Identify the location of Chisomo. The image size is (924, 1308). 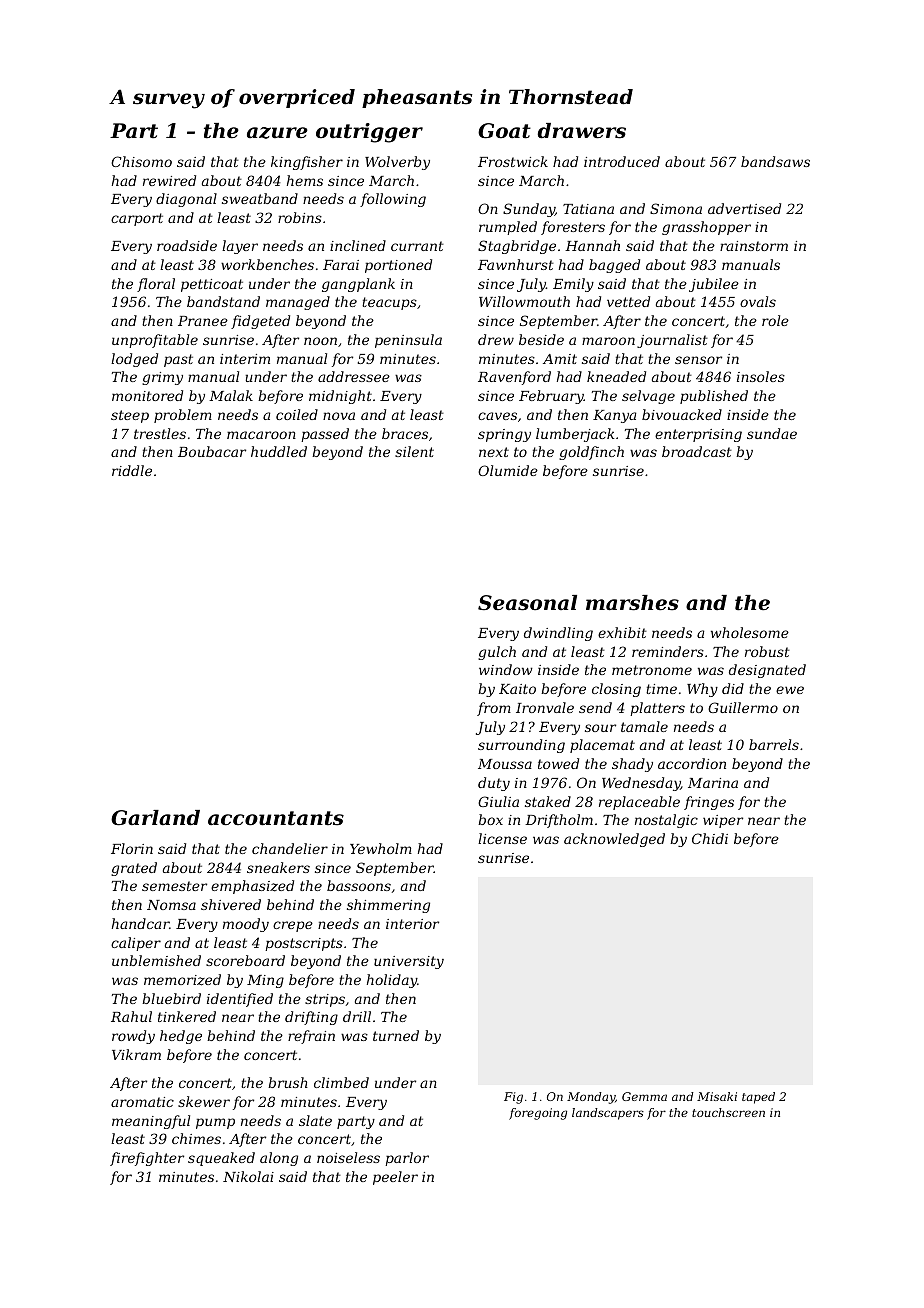
(141, 161).
